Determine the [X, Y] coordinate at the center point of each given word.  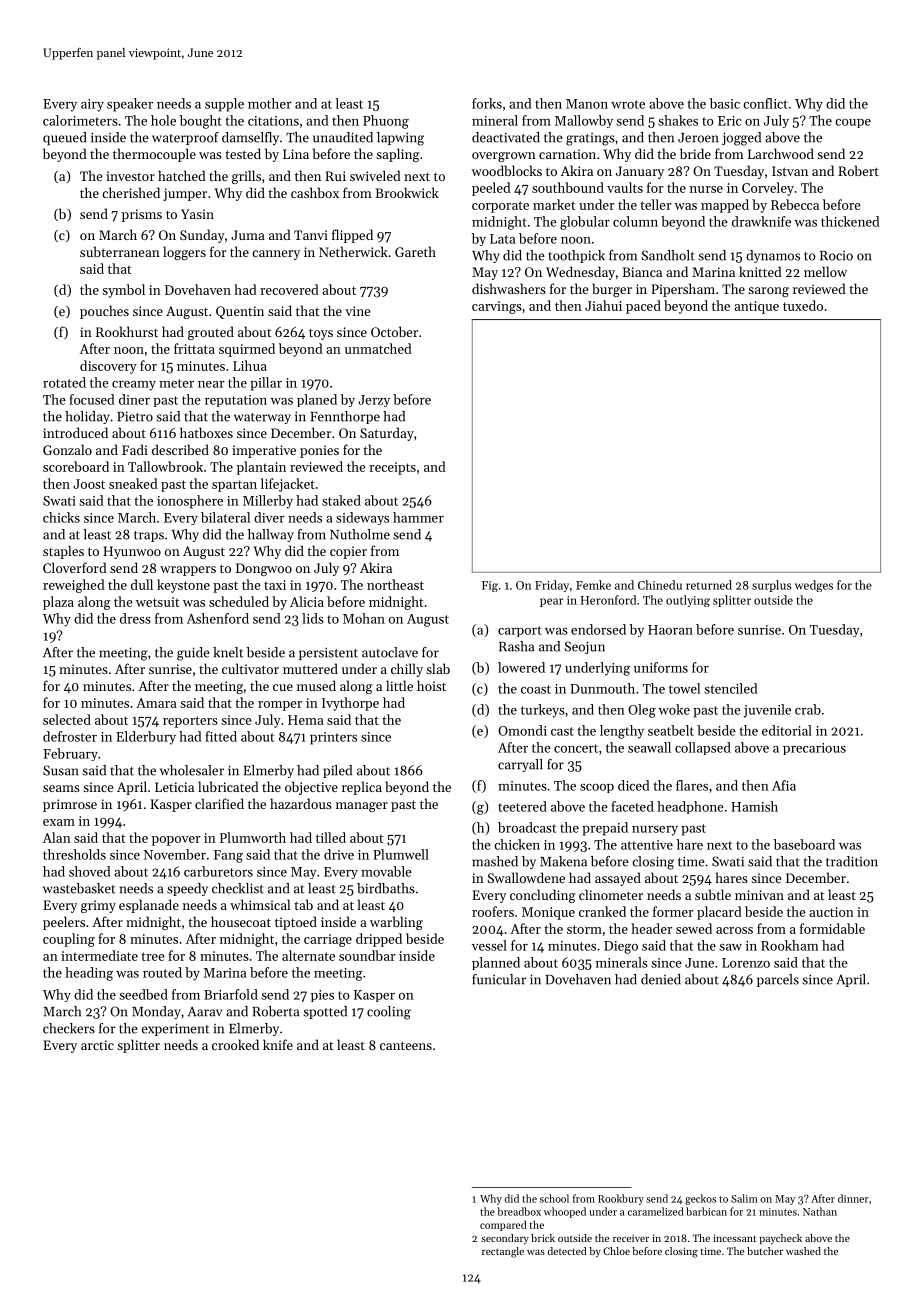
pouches [104, 312]
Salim [744, 1198]
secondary [505, 1239]
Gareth [415, 251]
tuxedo [803, 305]
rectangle [503, 1252]
